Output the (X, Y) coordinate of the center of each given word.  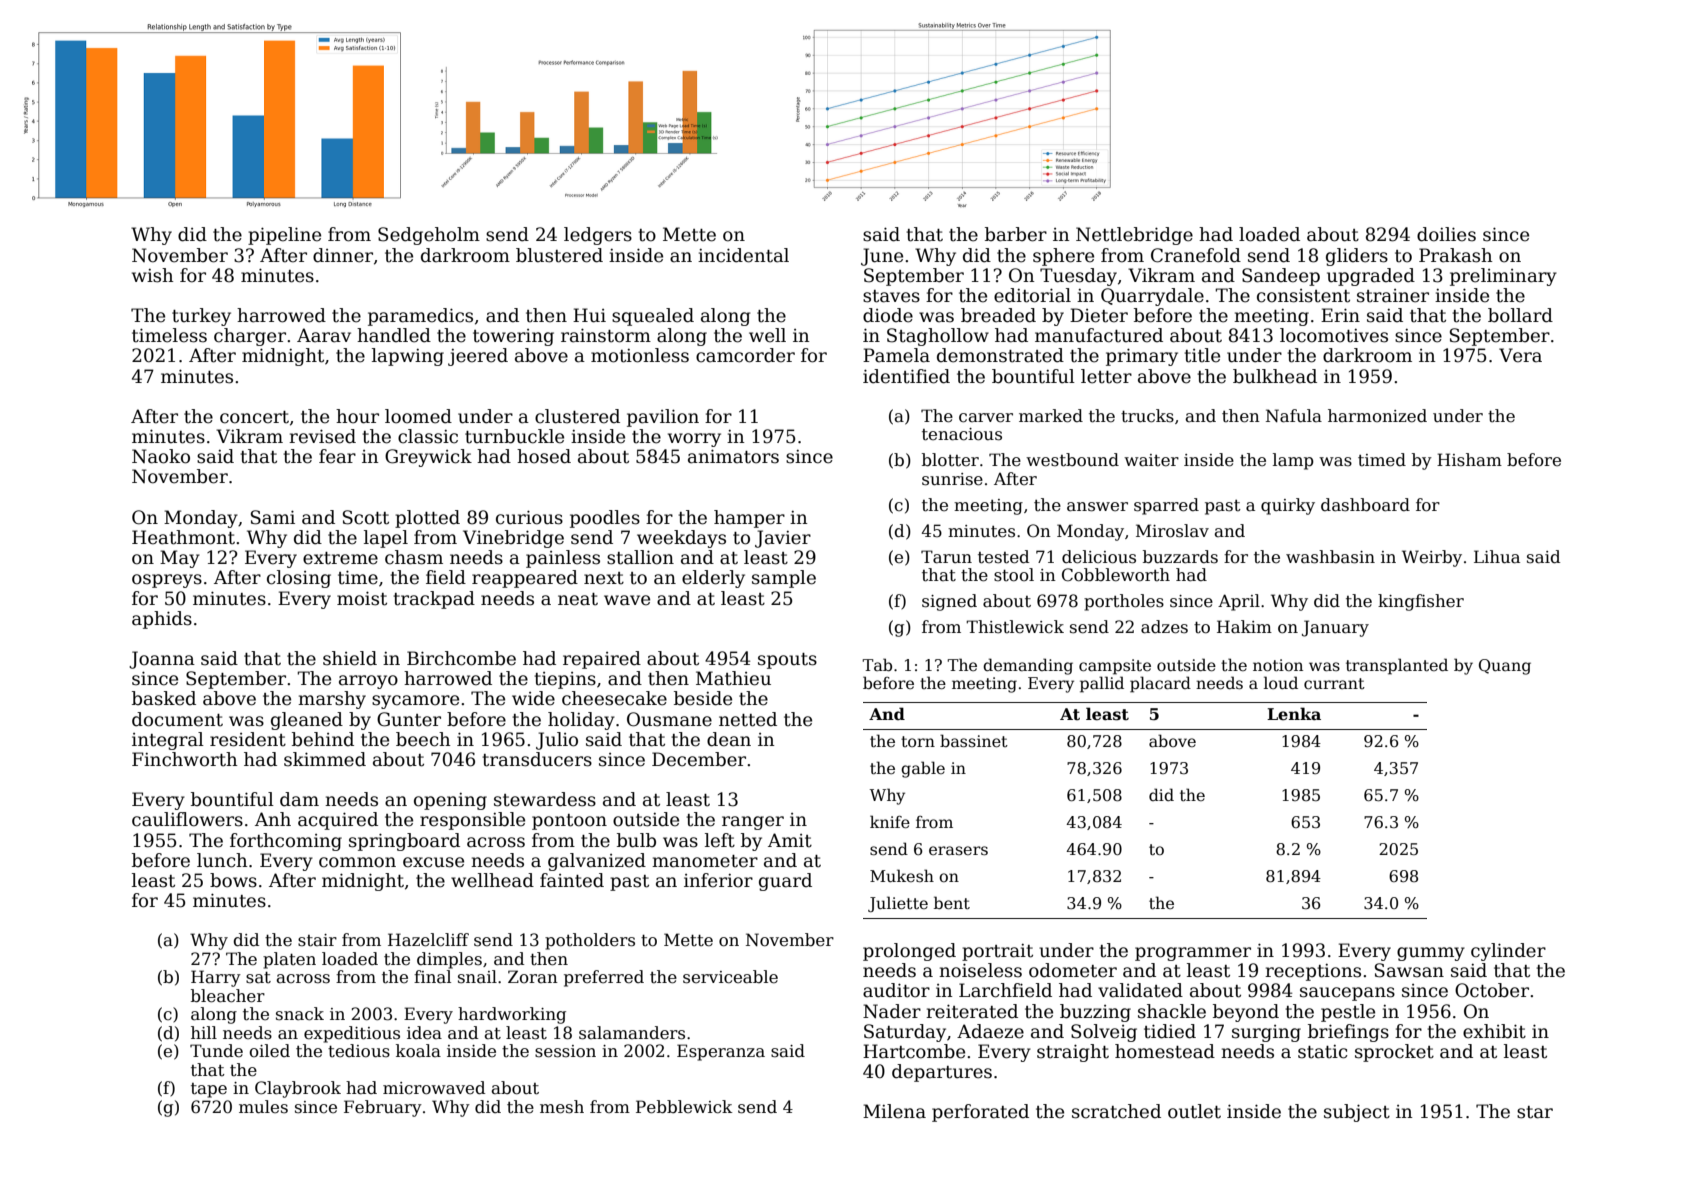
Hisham (1469, 459)
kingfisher (1421, 602)
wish (153, 275)
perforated (980, 1113)
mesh (562, 1107)
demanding (1028, 666)
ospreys (167, 581)
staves (891, 296)
